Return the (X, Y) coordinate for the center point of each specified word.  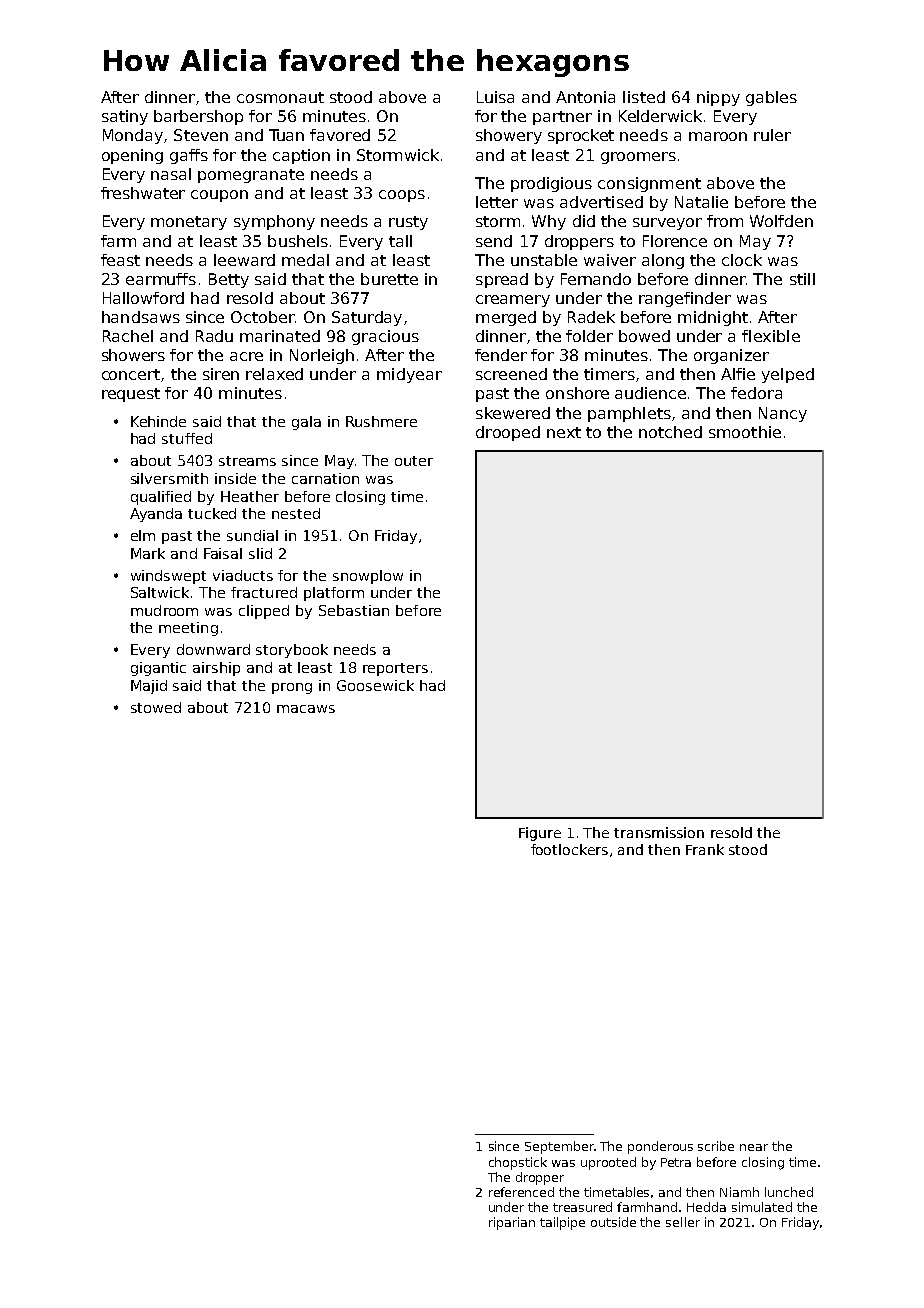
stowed (156, 707)
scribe (716, 1146)
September (559, 1147)
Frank (705, 849)
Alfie (738, 374)
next (564, 432)
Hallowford (143, 298)
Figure (540, 834)
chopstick (518, 1163)
